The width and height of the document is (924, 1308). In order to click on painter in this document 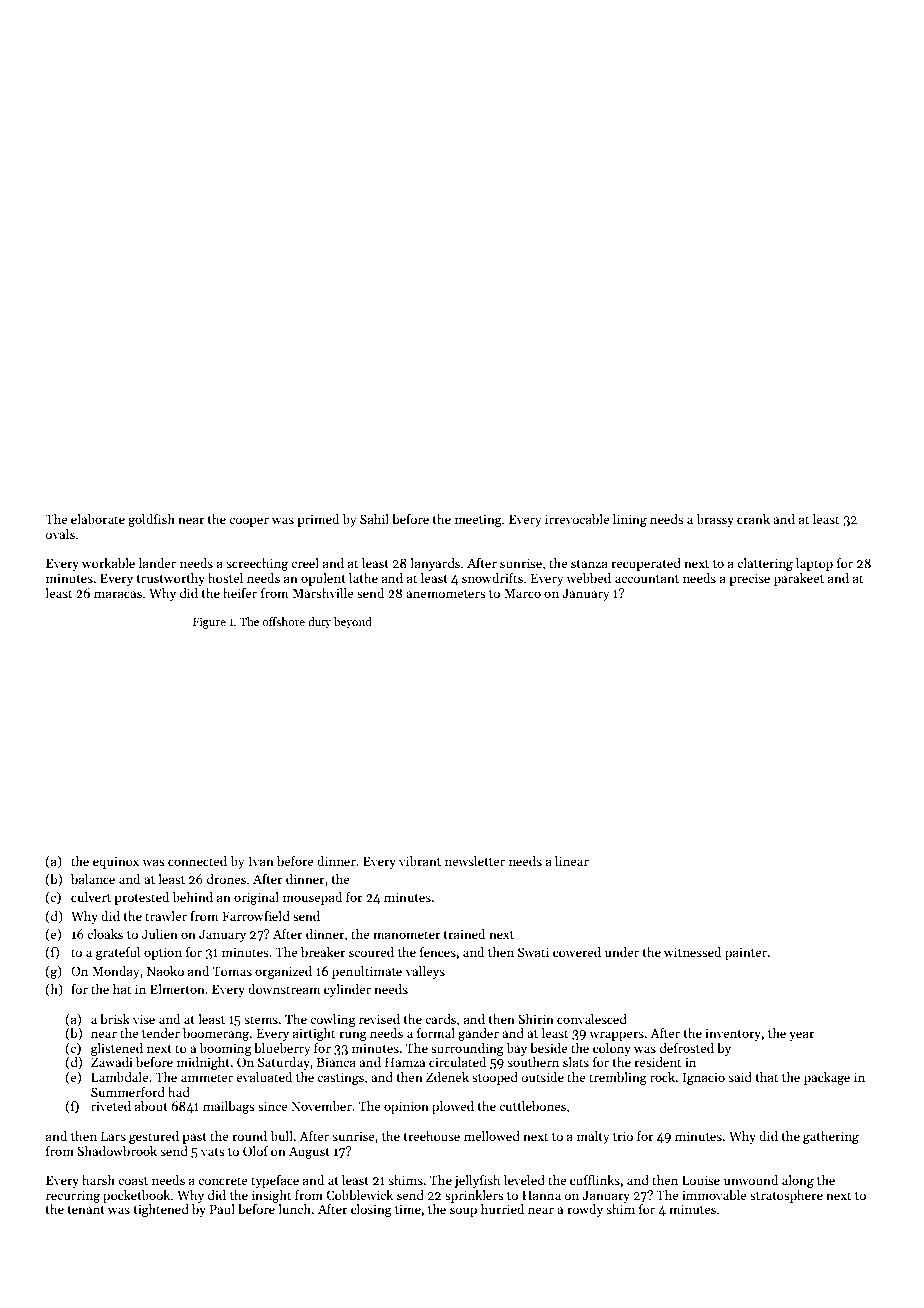, I will do `click(746, 953)`.
